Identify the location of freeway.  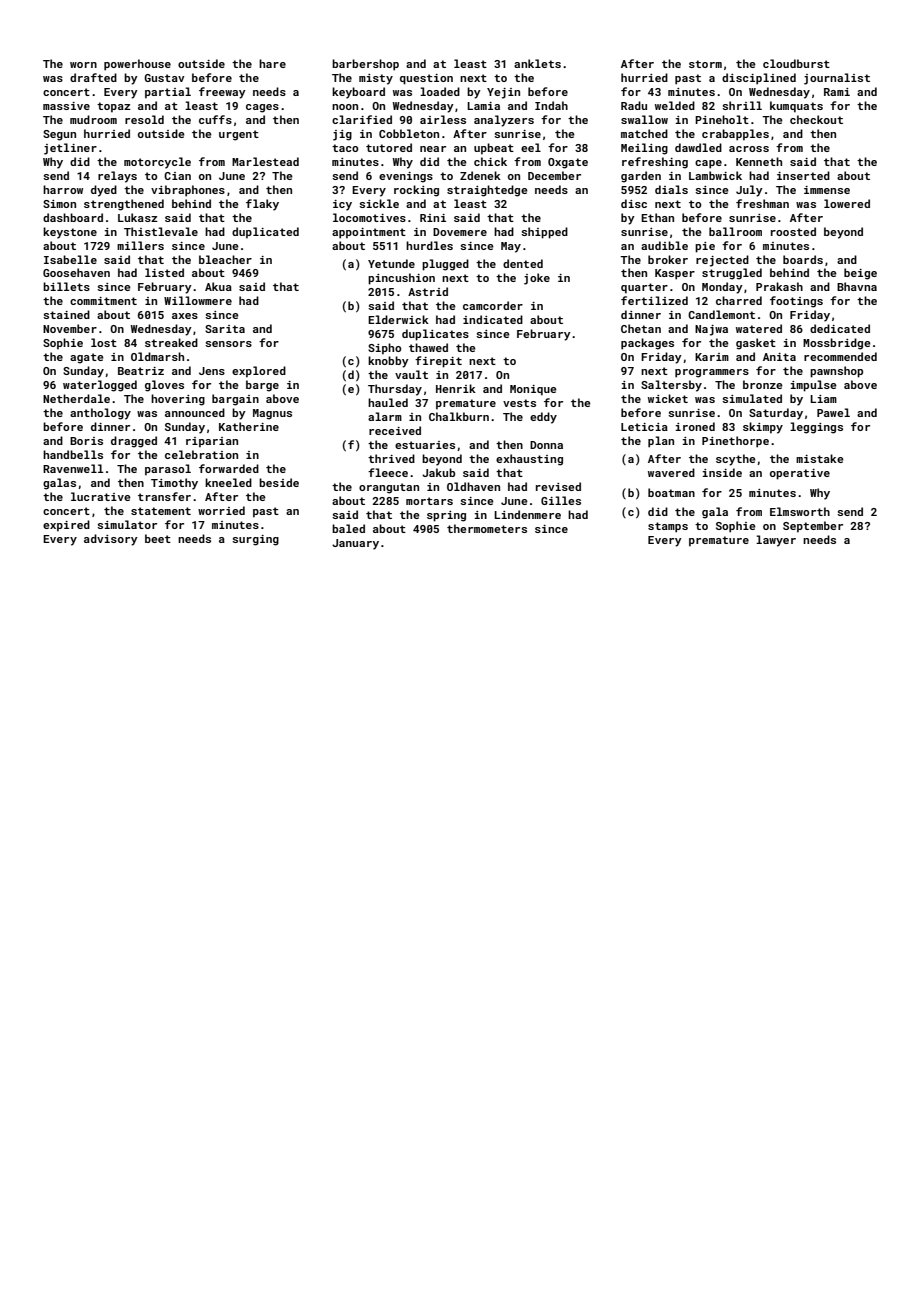
(222, 93).
